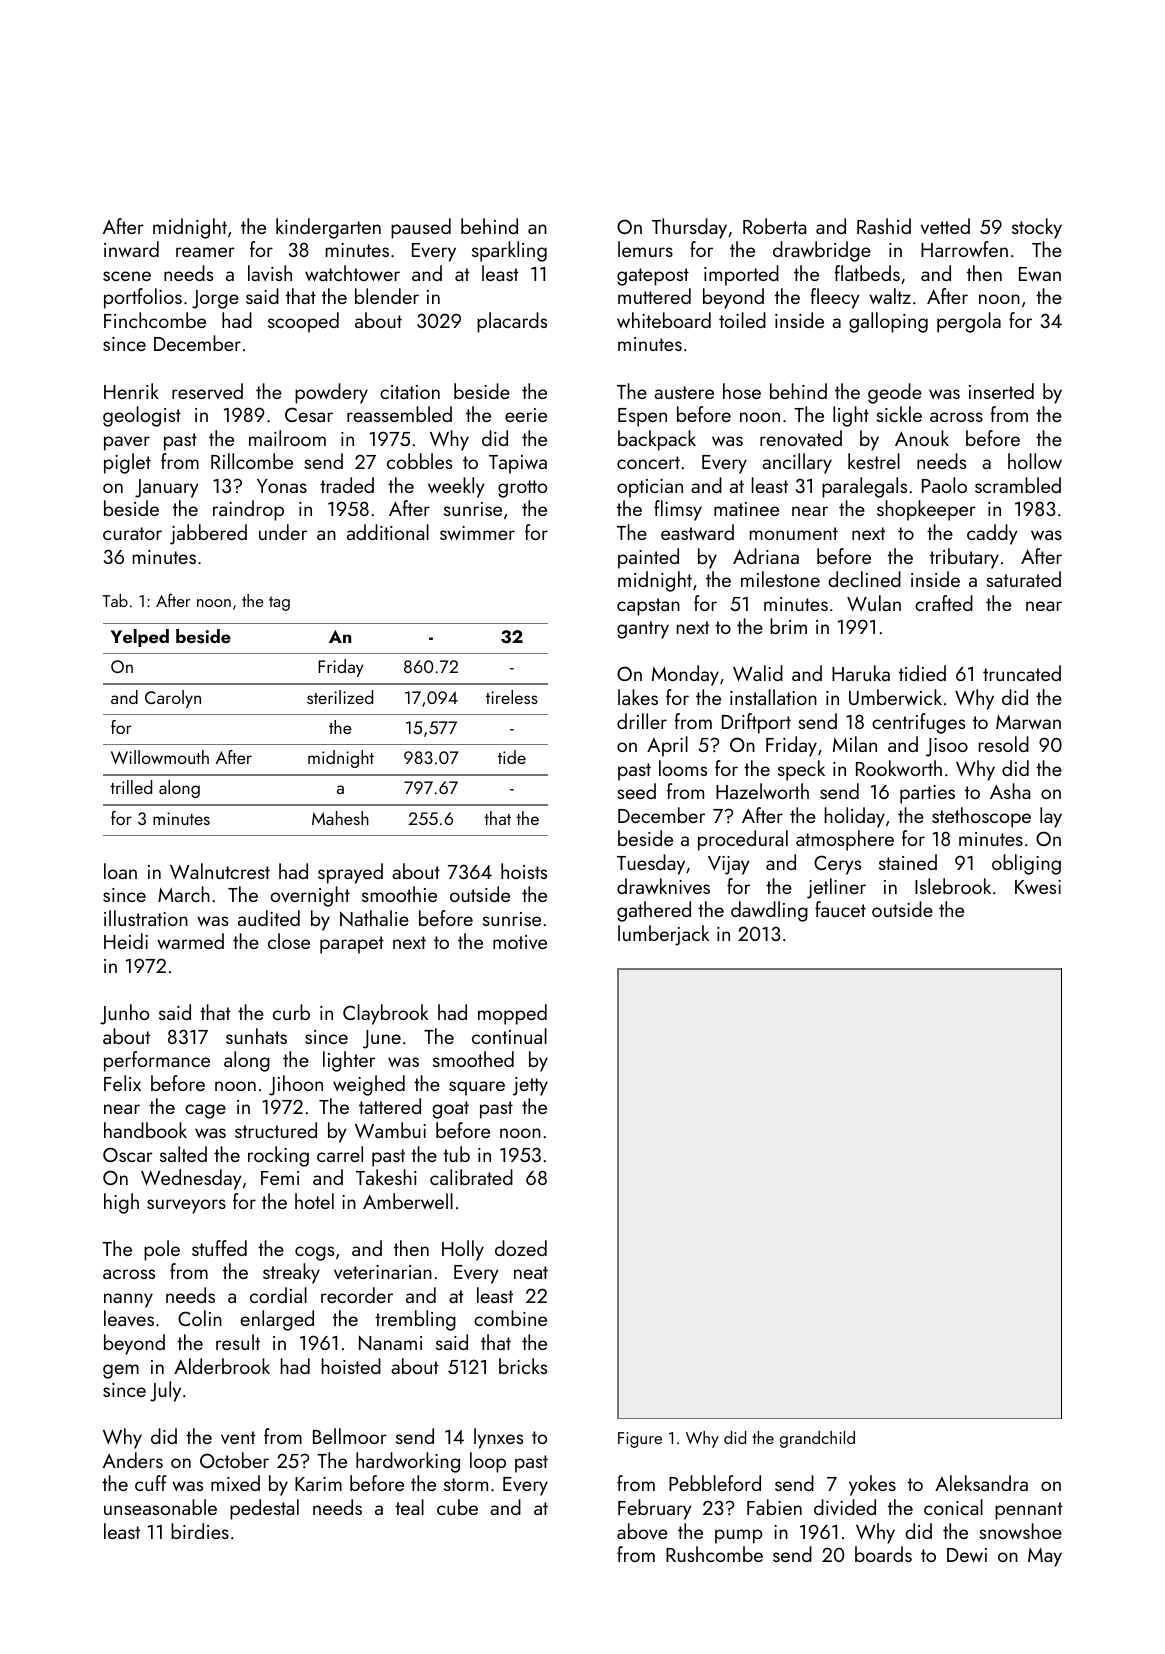  Describe the element at coordinates (521, 1248) in the page. I see `dozed` at that location.
